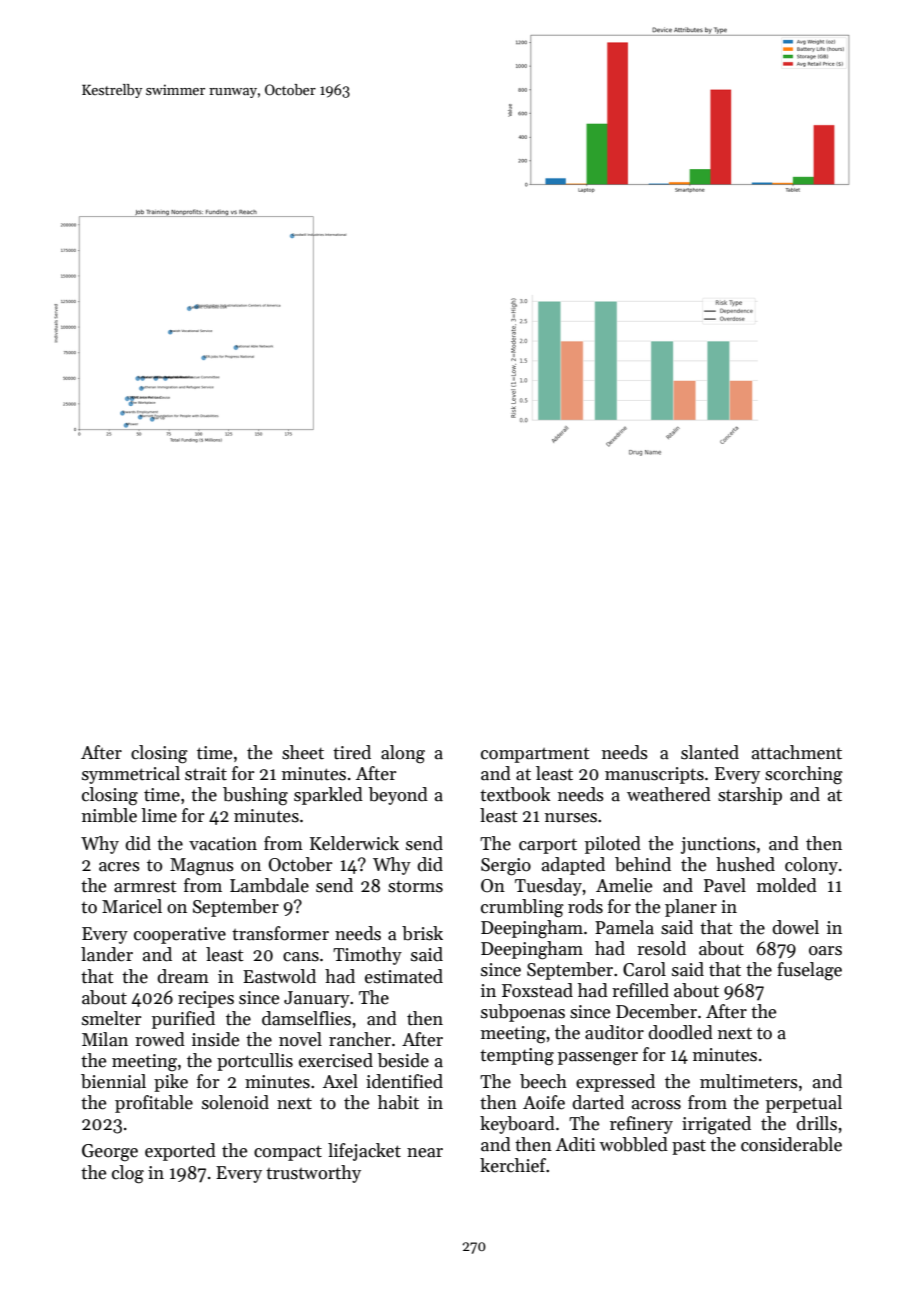 This screenshot has height=1311, width=924. What do you see at coordinates (535, 755) in the screenshot?
I see `compartment` at bounding box center [535, 755].
